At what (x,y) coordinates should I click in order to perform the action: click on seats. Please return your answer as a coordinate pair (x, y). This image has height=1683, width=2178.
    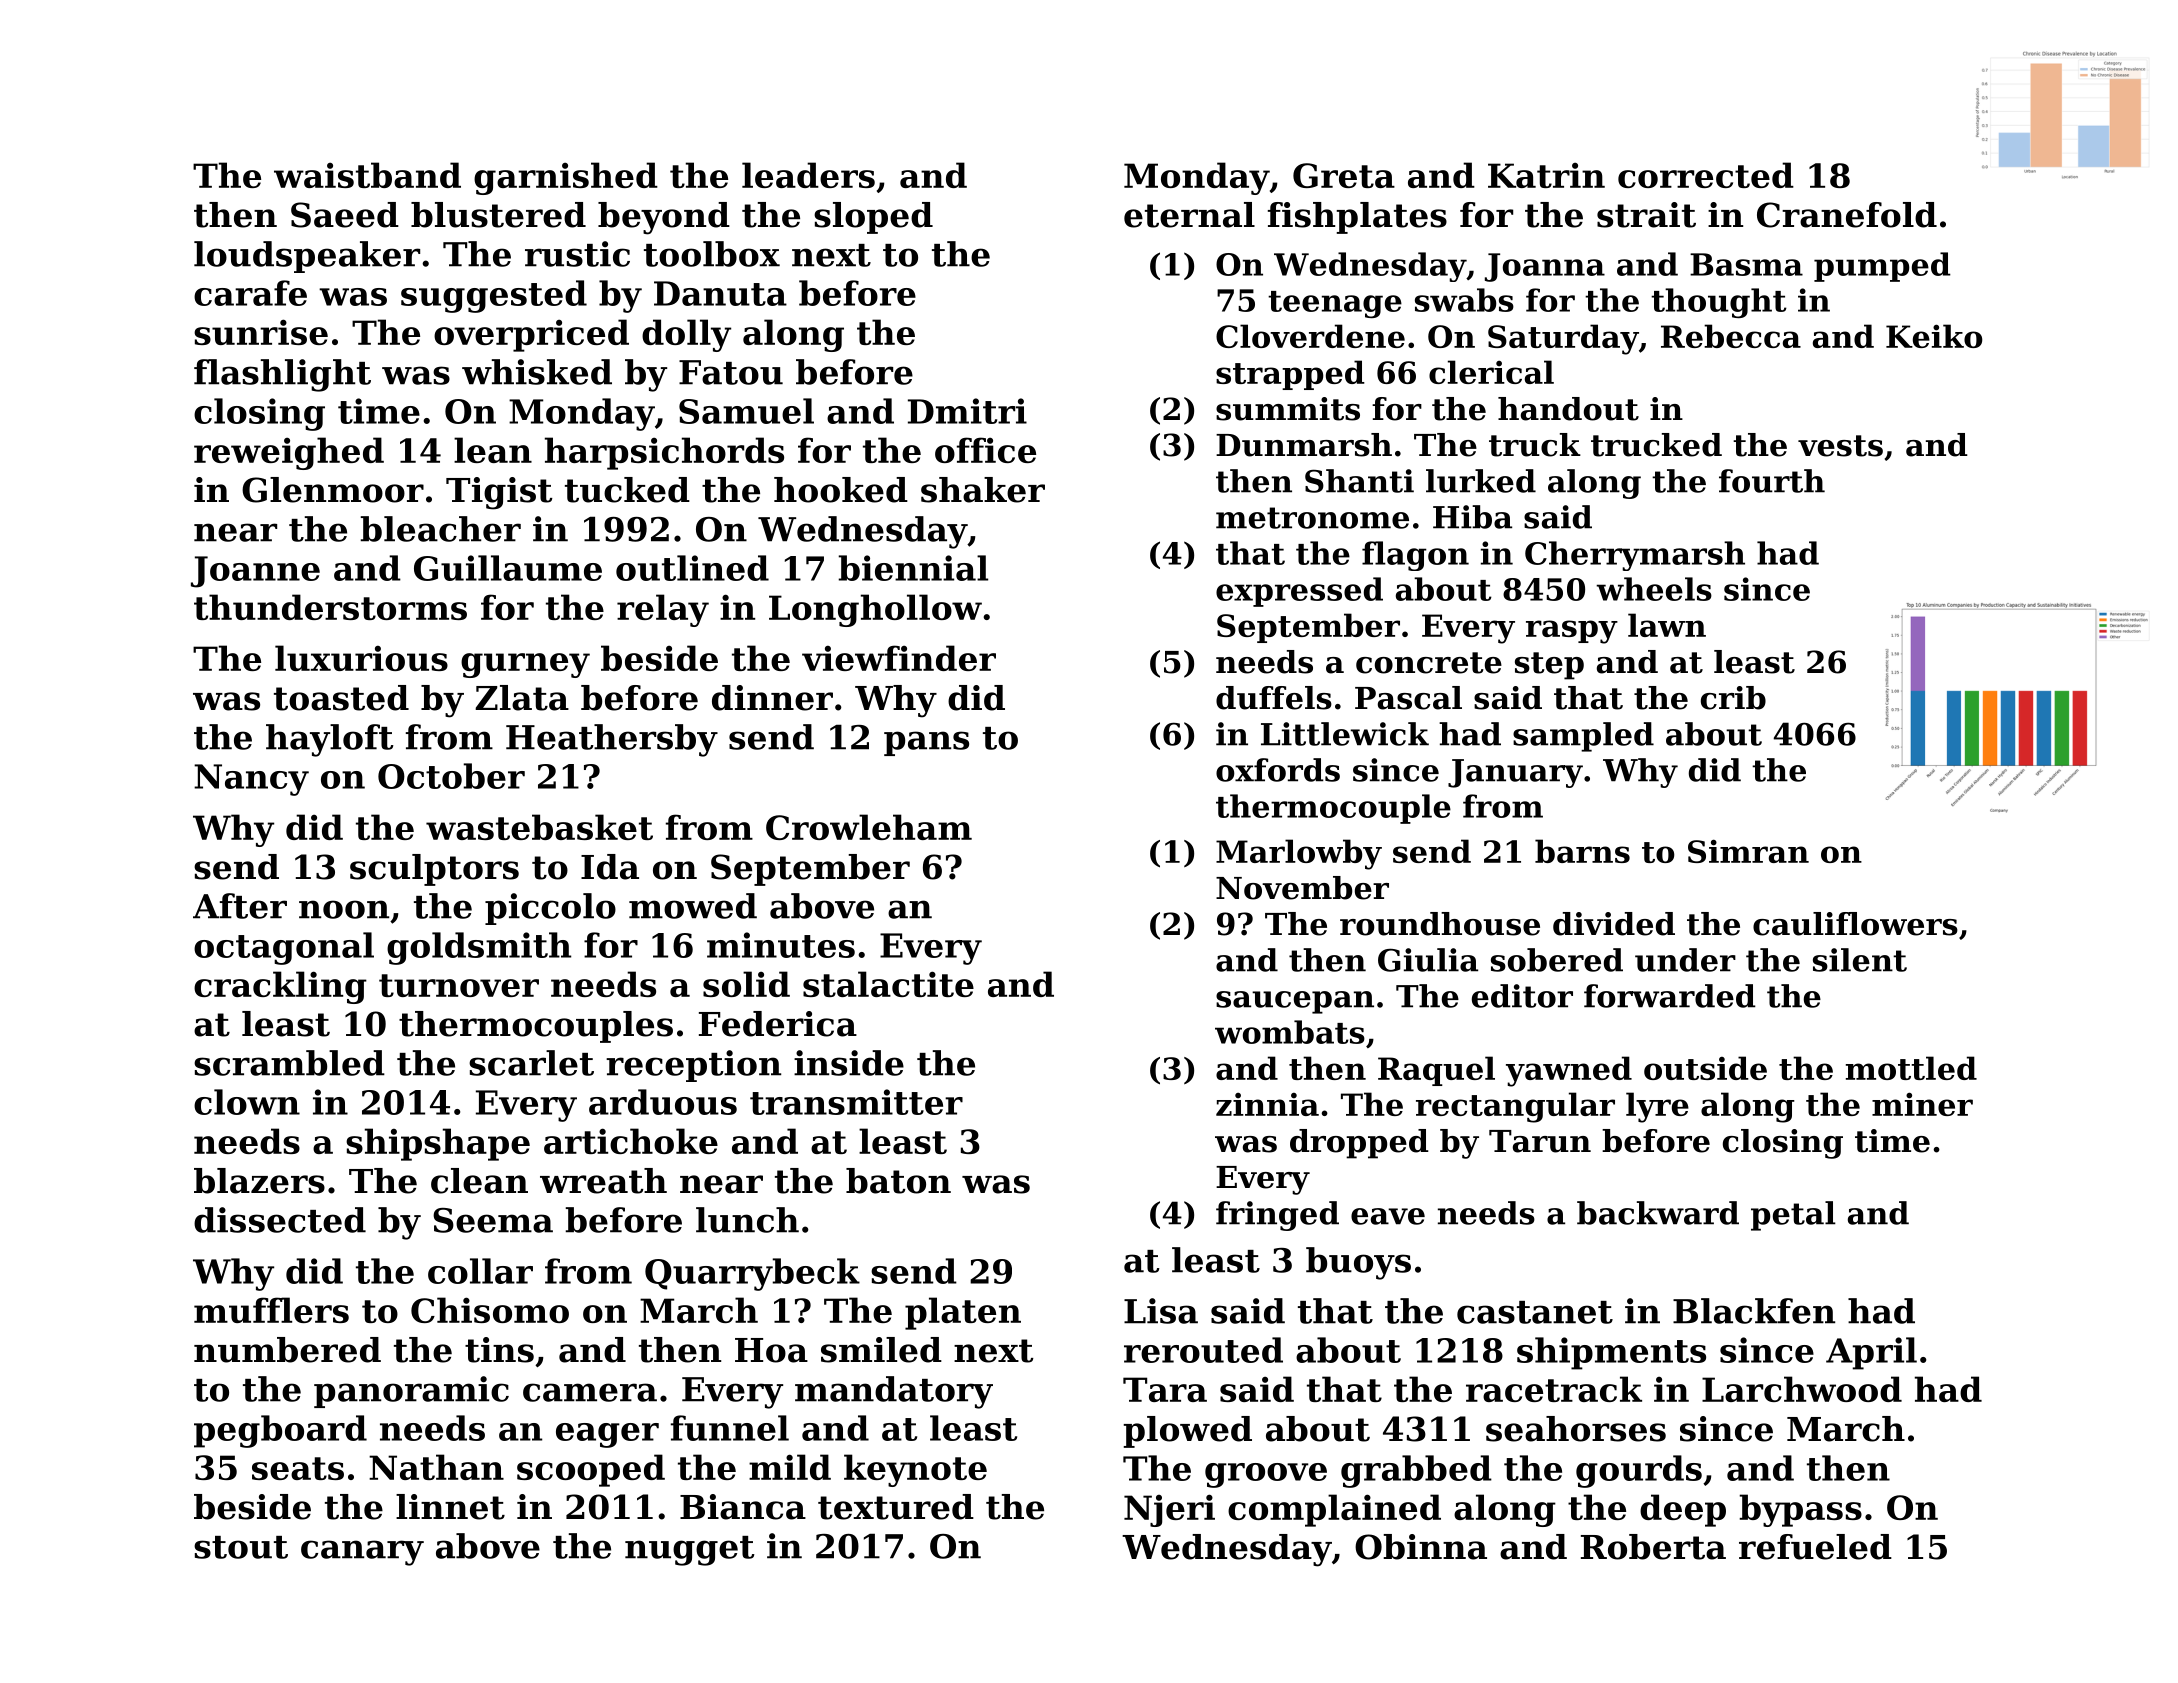
    Looking at the image, I should click on (298, 1468).
